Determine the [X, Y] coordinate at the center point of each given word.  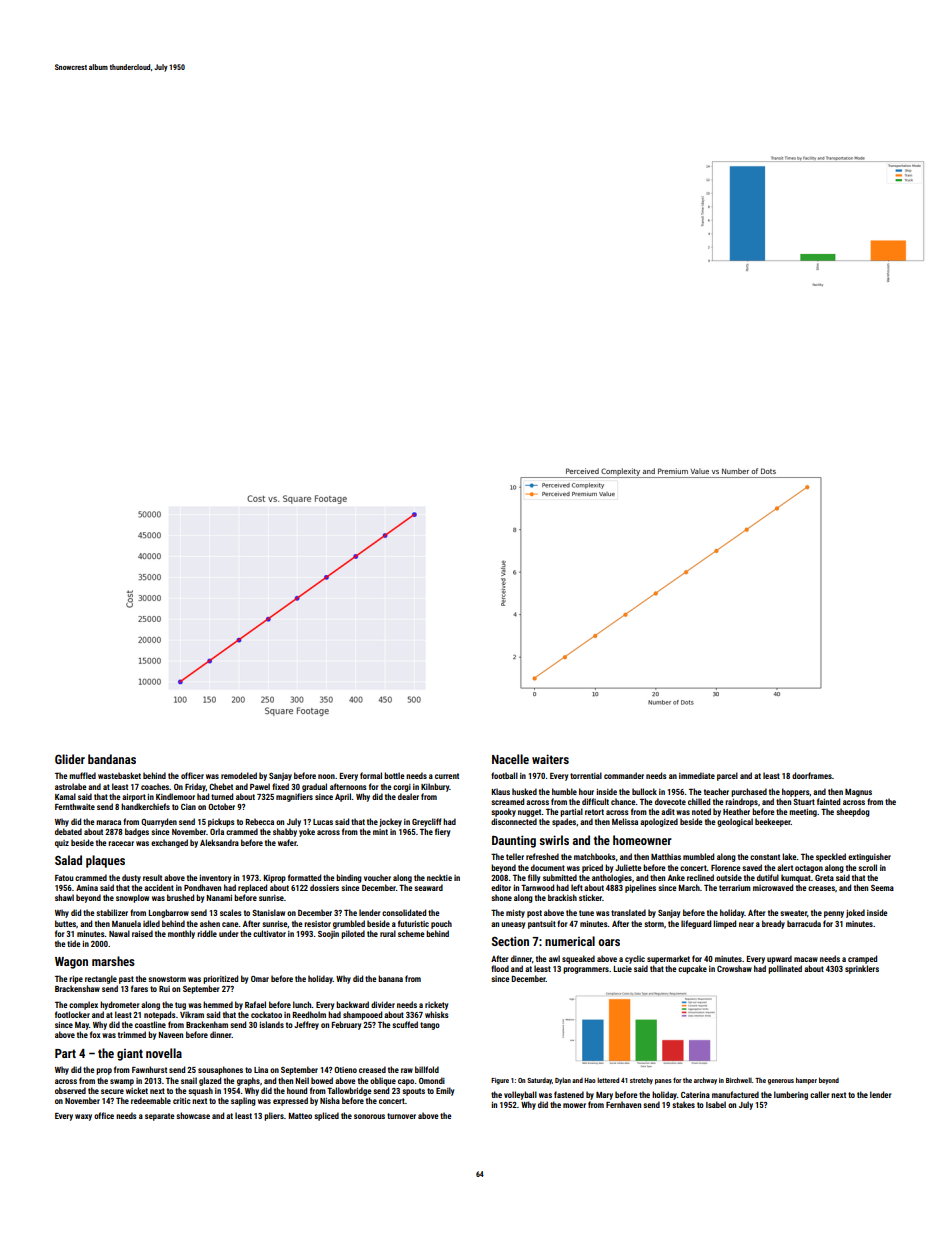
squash [200, 1091]
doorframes [812, 775]
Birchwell [739, 1080]
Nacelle [510, 759]
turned [222, 796]
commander [624, 775]
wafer [287, 842]
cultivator [269, 933]
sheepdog [853, 812]
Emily [445, 1091]
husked [524, 791]
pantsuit [542, 925]
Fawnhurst [149, 1069]
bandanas [112, 759]
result [152, 877]
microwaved [773, 887]
